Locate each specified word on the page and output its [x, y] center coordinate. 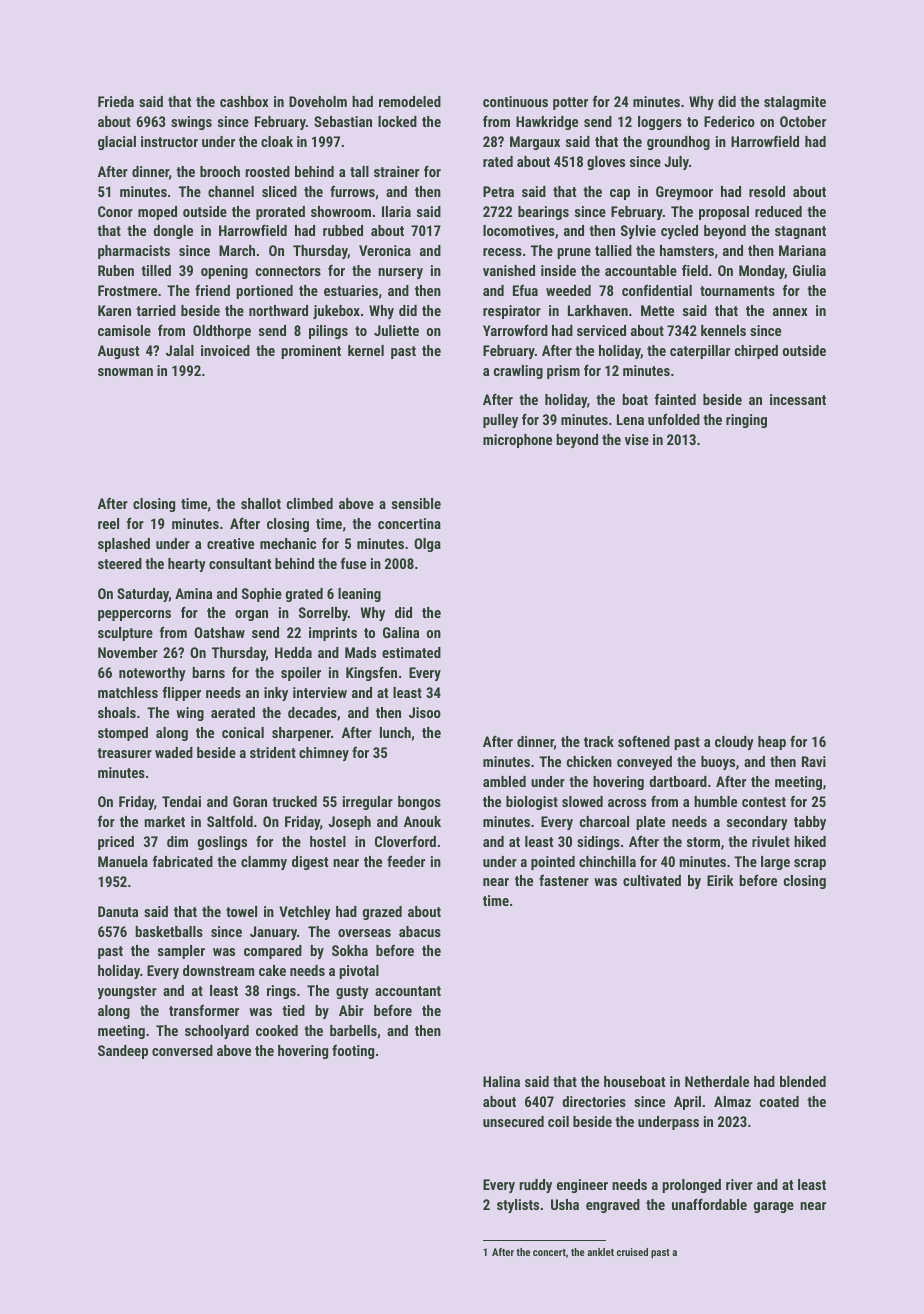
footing [353, 1052]
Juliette [396, 330]
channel [231, 191]
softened [644, 741]
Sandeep [123, 1052]
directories [594, 1101]
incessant [798, 399]
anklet [600, 1252]
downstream [218, 970]
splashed [124, 545]
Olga [427, 545]
